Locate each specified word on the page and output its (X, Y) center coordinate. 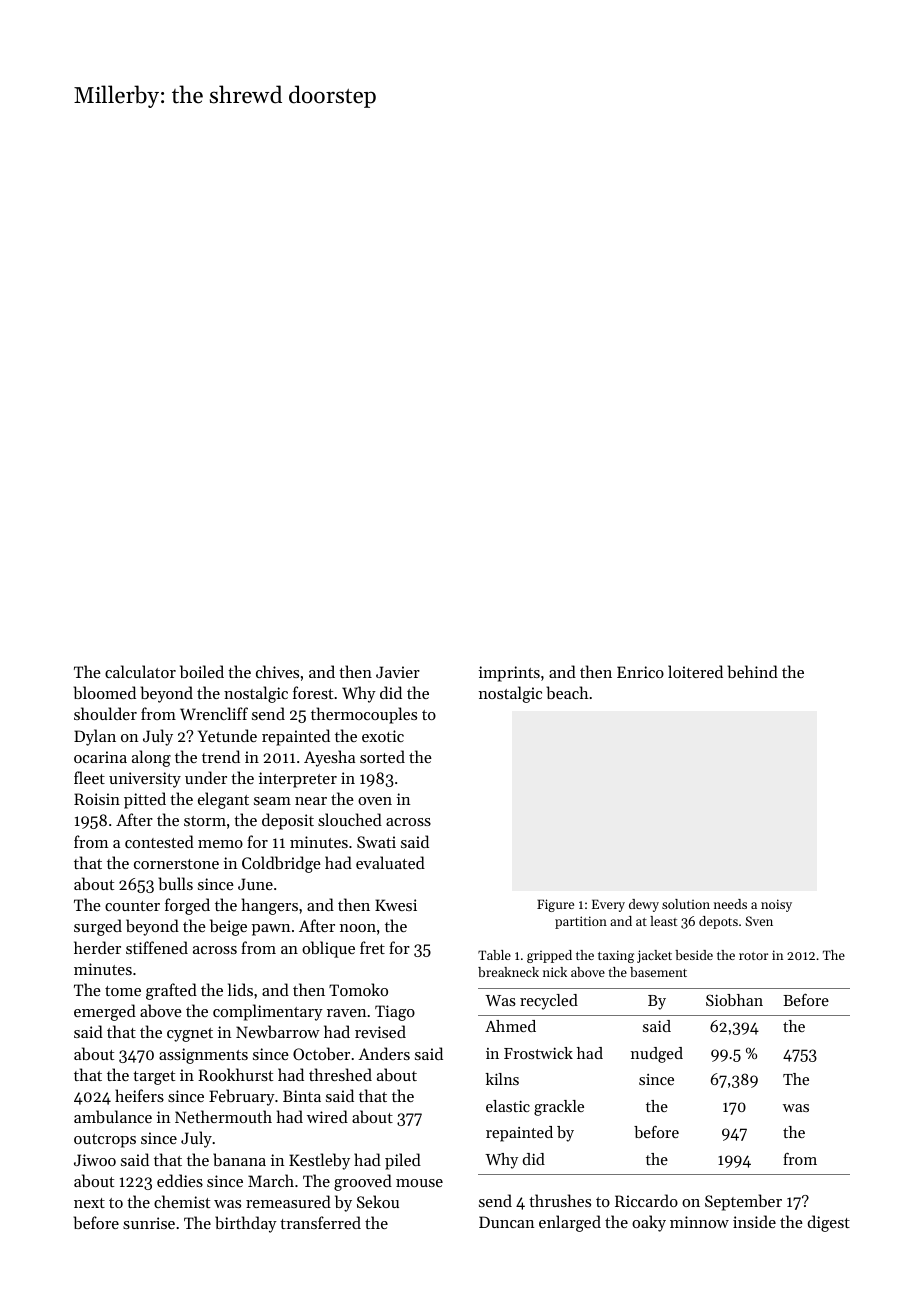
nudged (657, 1055)
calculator (140, 671)
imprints (509, 674)
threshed (340, 1074)
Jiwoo (95, 1160)
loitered (695, 671)
